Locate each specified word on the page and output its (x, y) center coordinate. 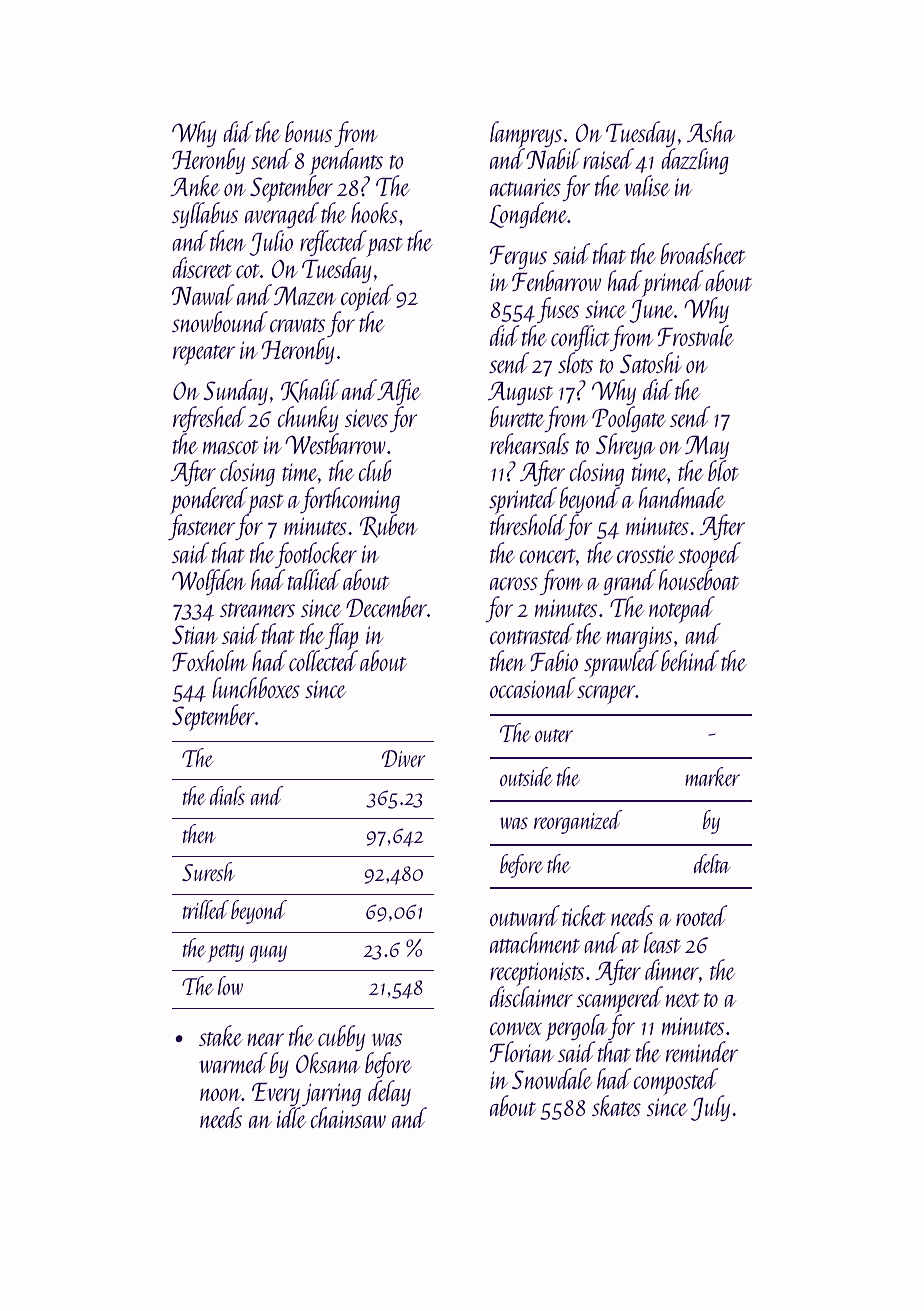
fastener (201, 527)
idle (291, 1117)
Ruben (389, 526)
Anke (195, 185)
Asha (711, 131)
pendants (346, 162)
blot (723, 470)
